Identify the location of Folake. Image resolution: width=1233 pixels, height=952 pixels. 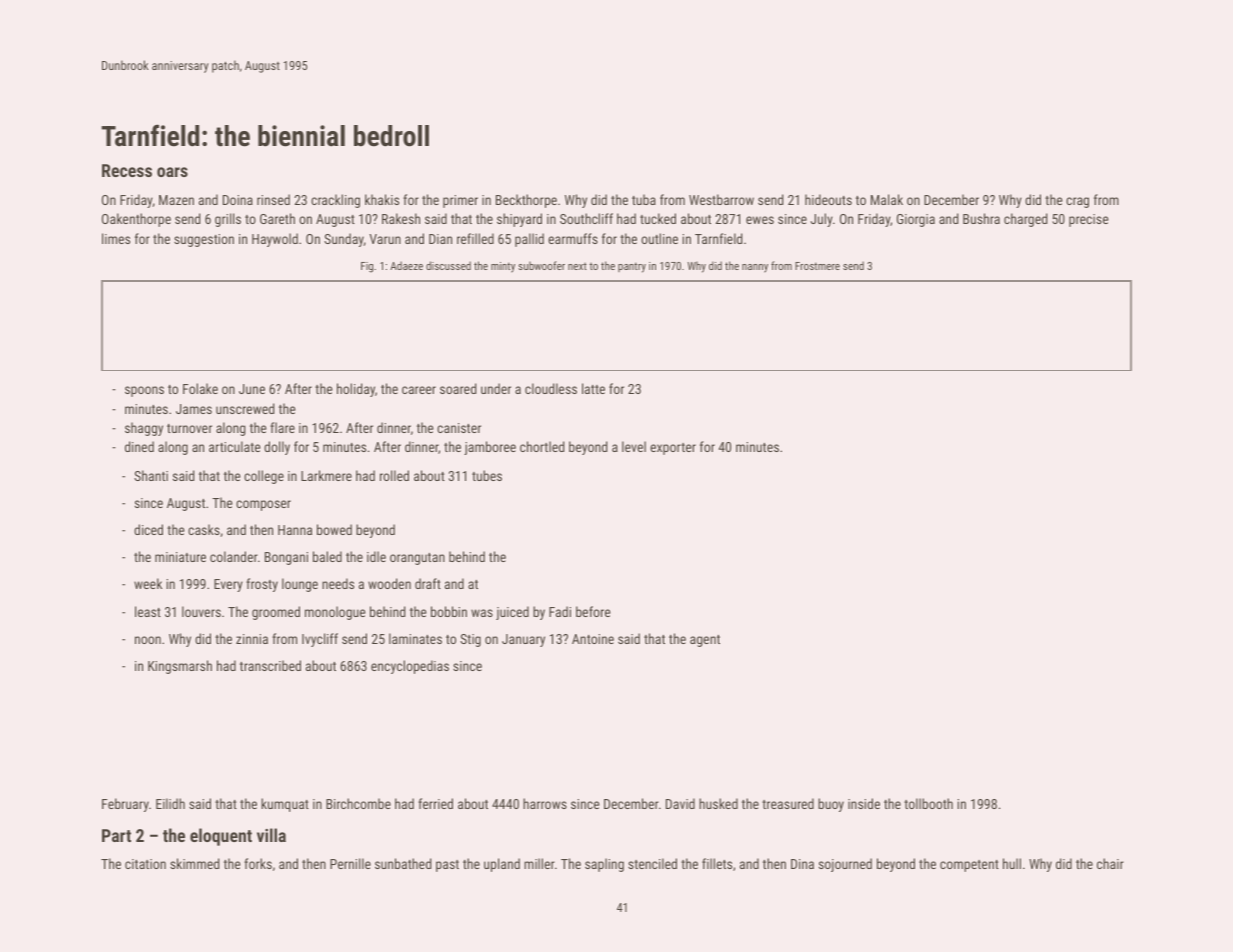
(200, 388).
